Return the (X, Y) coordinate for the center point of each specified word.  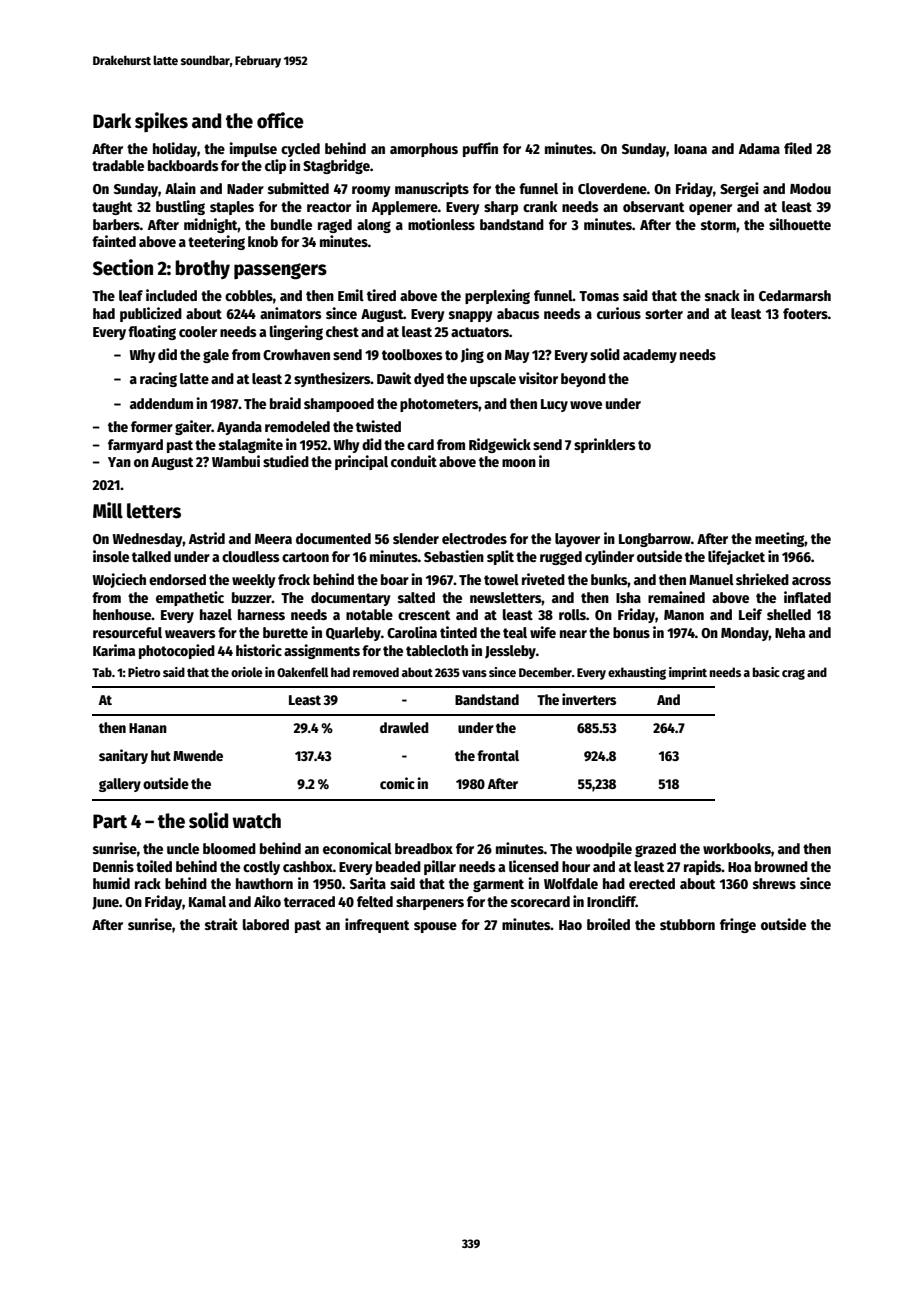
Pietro (144, 672)
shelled (789, 614)
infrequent (377, 925)
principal (361, 462)
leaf (131, 295)
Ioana (690, 149)
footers (805, 313)
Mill (108, 510)
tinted (458, 632)
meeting (780, 539)
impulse (253, 149)
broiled (608, 924)
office (280, 120)
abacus (518, 313)
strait (221, 924)
